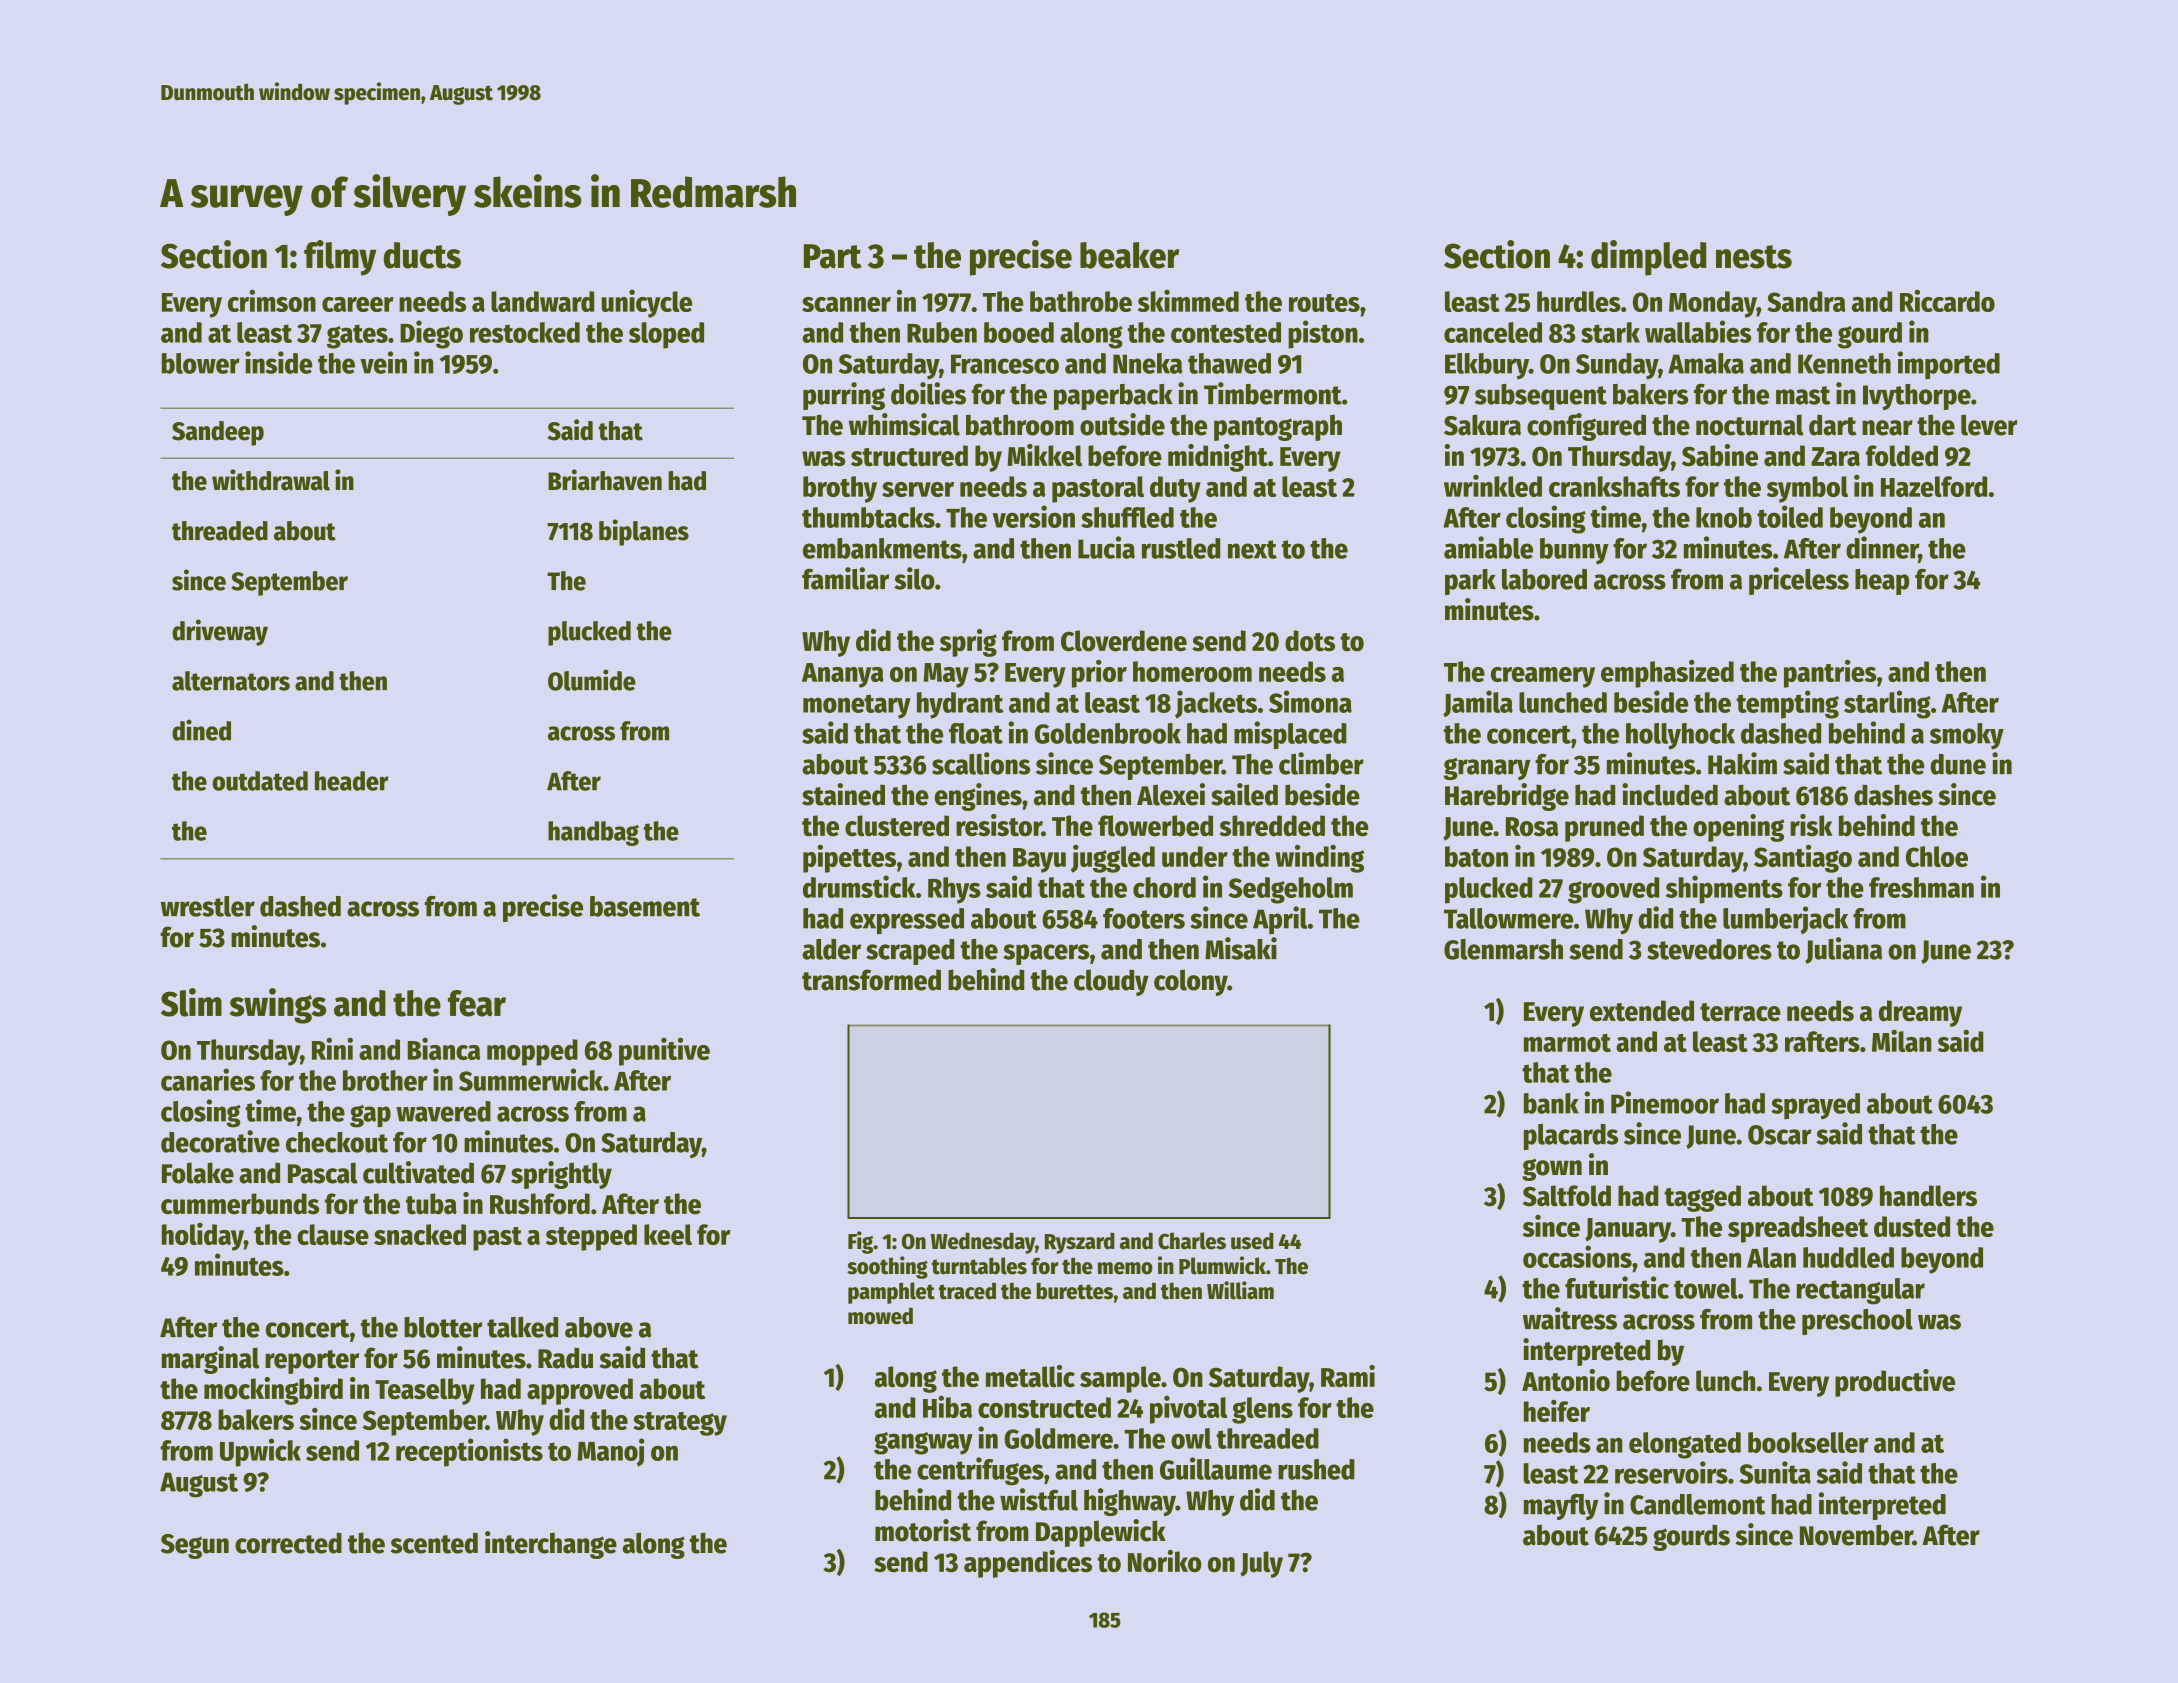  What do you see at coordinates (1273, 393) in the screenshot?
I see `Timbermont` at bounding box center [1273, 393].
